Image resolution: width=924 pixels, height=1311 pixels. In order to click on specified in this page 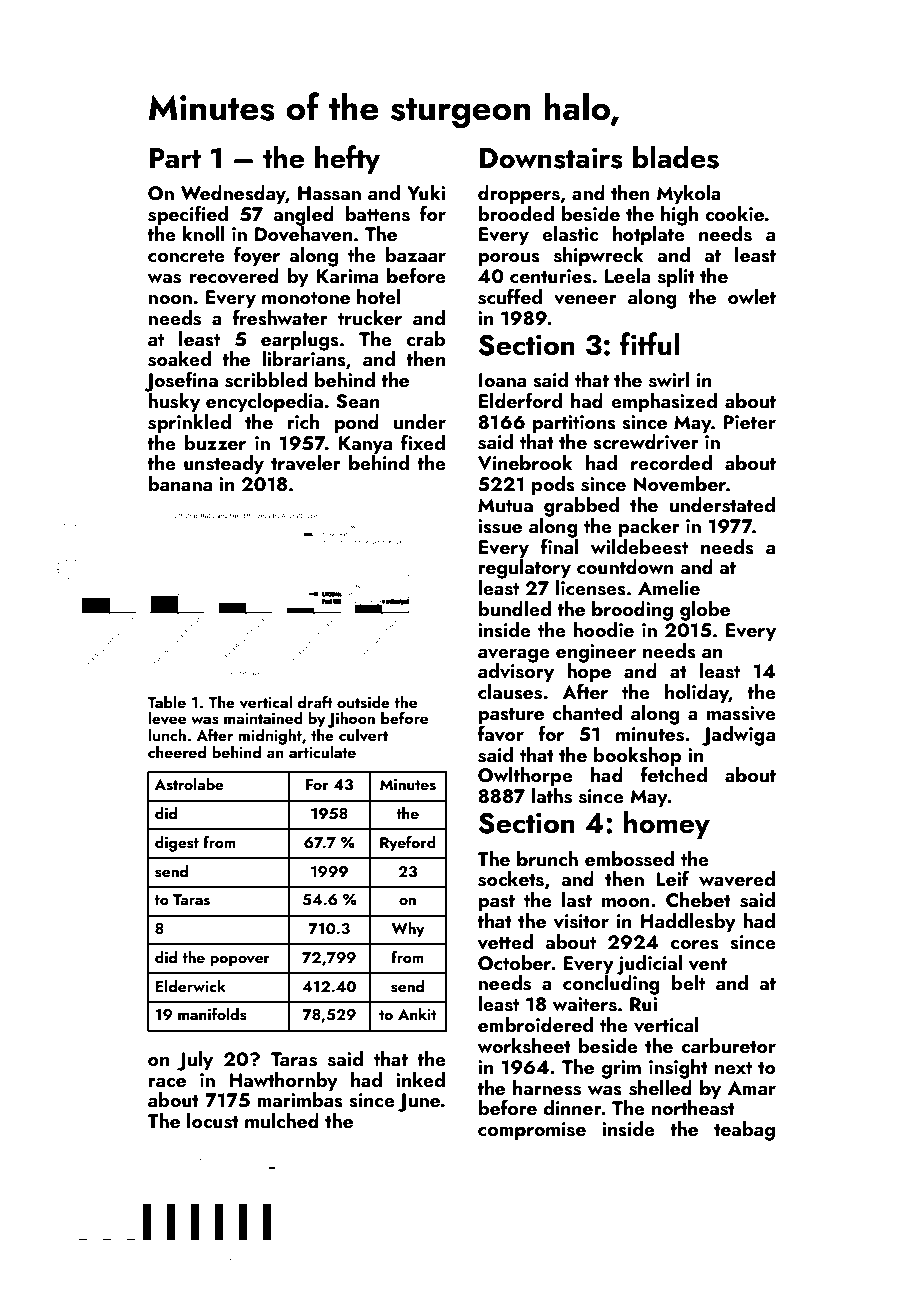, I will do `click(188, 215)`.
